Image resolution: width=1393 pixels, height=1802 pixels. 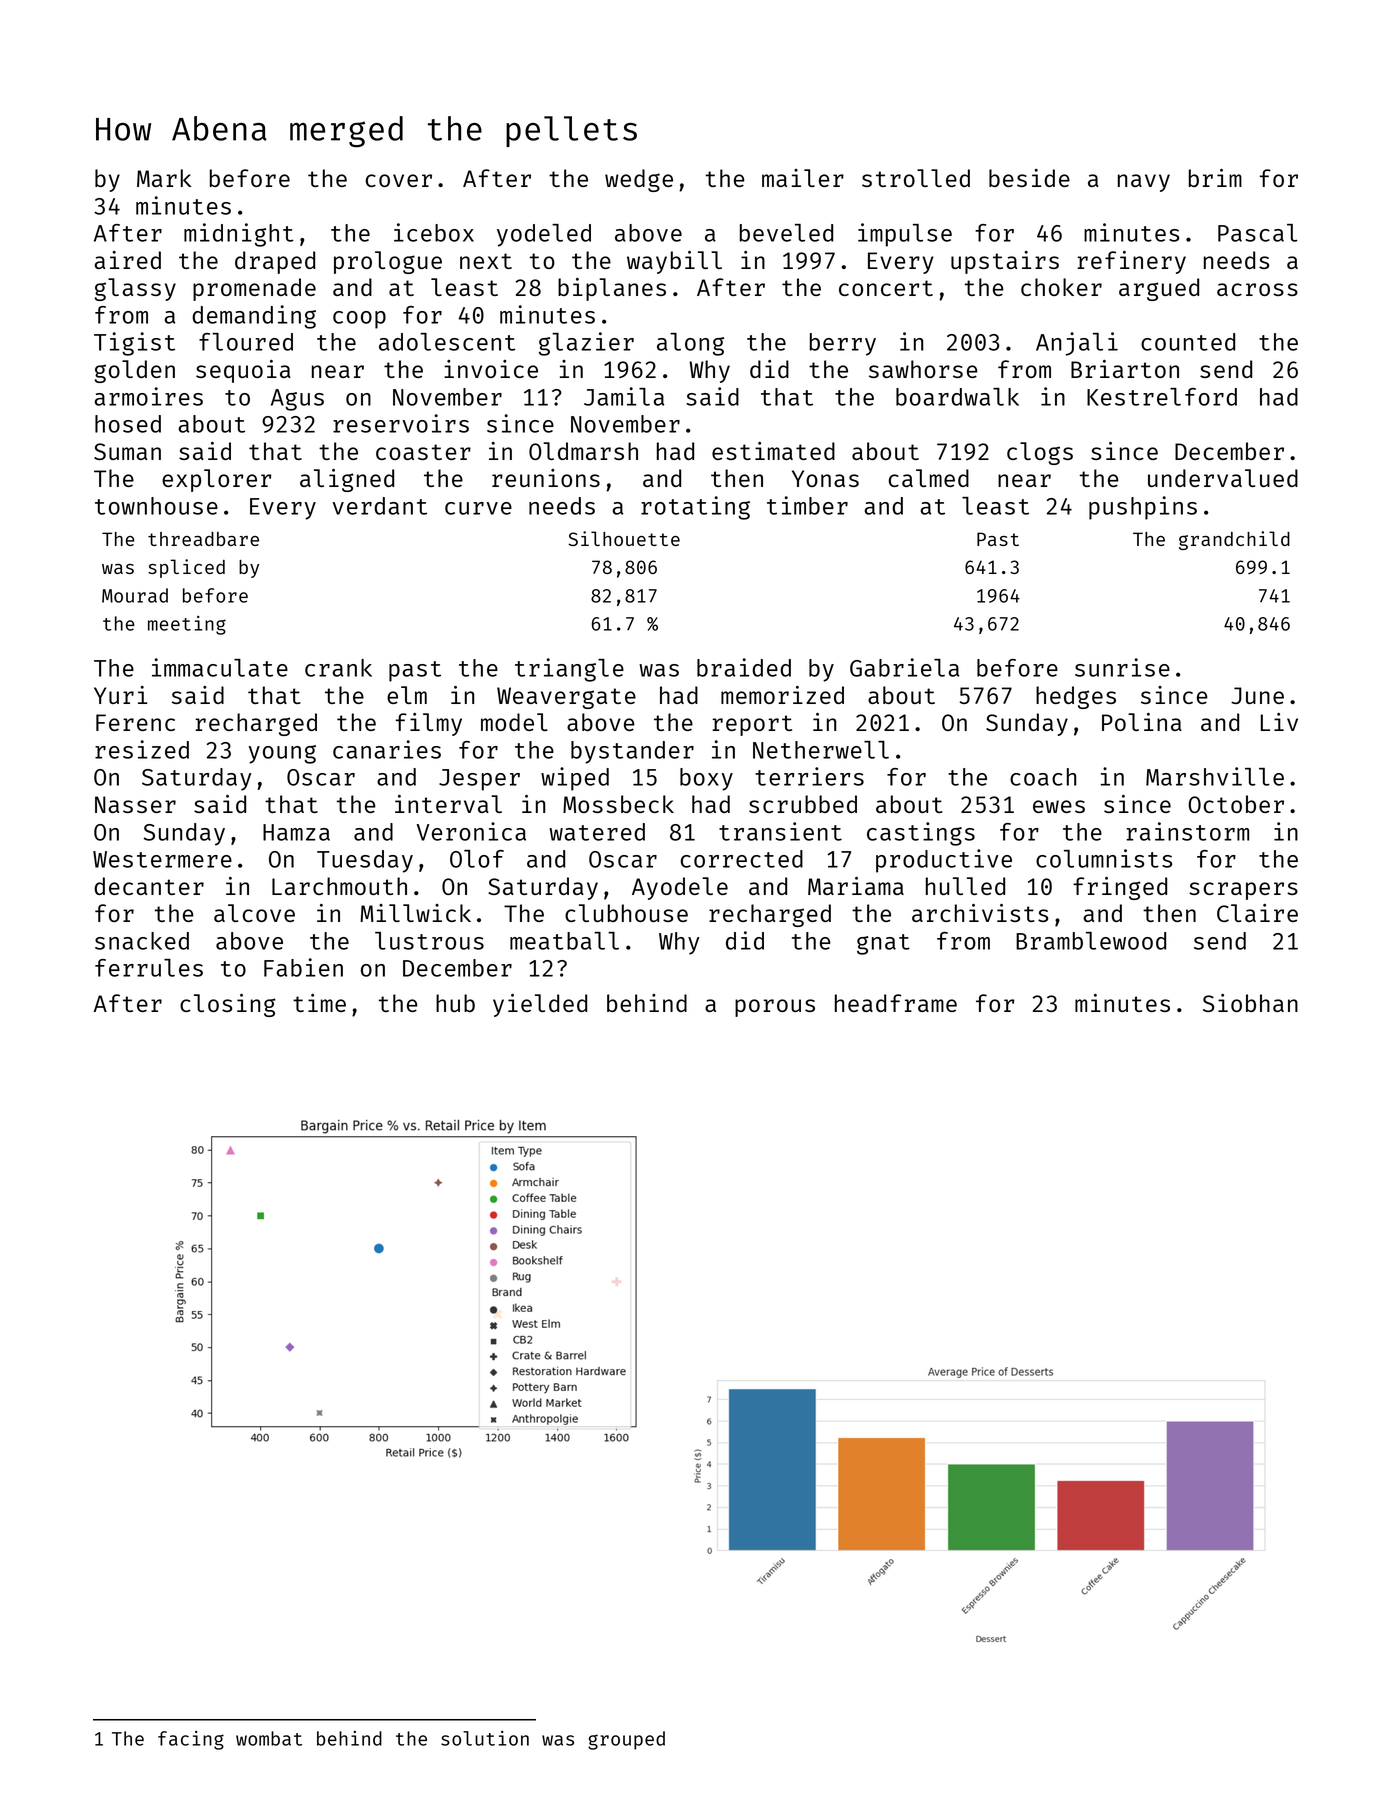 What do you see at coordinates (191, 1740) in the image?
I see `facing` at bounding box center [191, 1740].
